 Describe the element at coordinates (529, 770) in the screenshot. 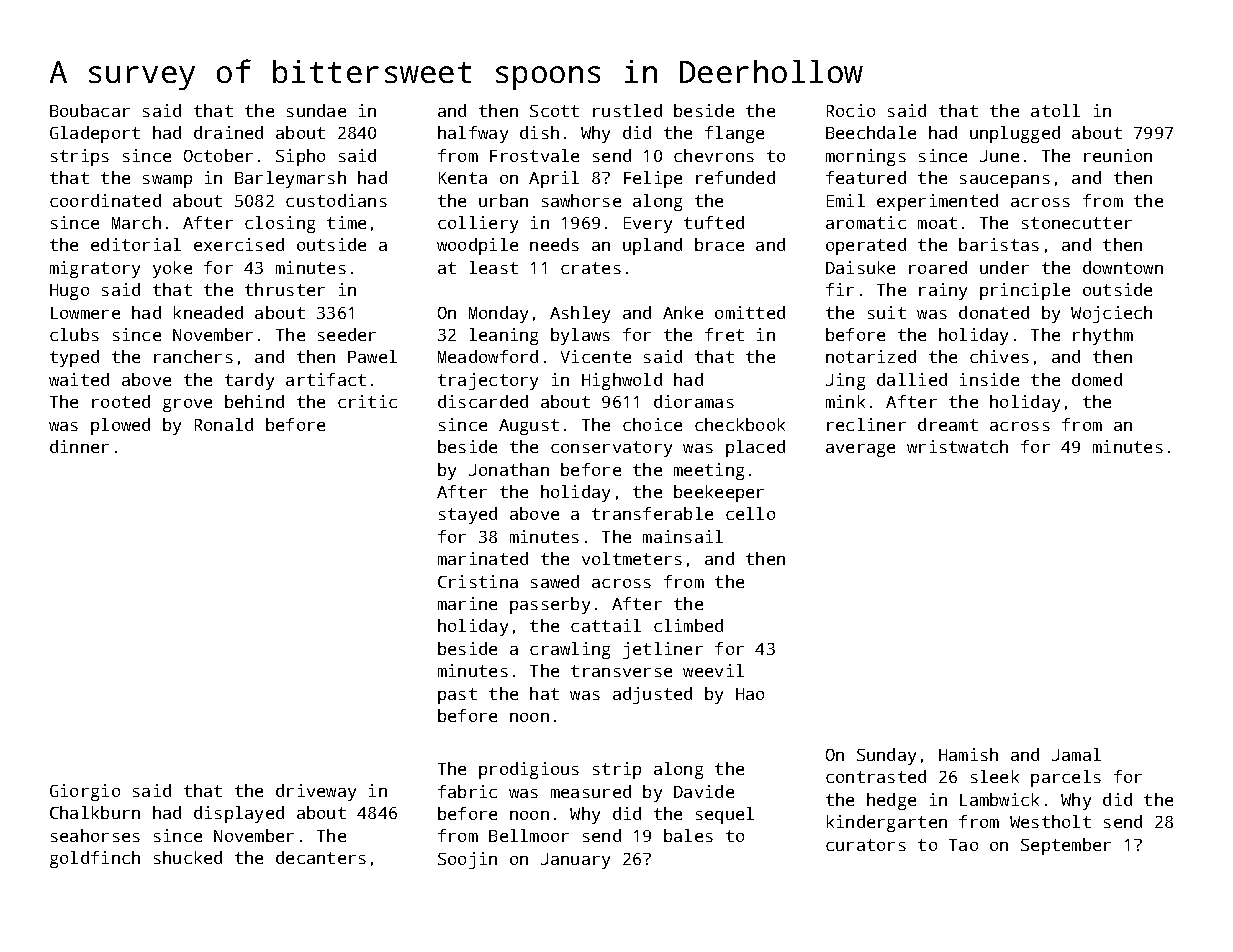

I see `prodigious` at that location.
